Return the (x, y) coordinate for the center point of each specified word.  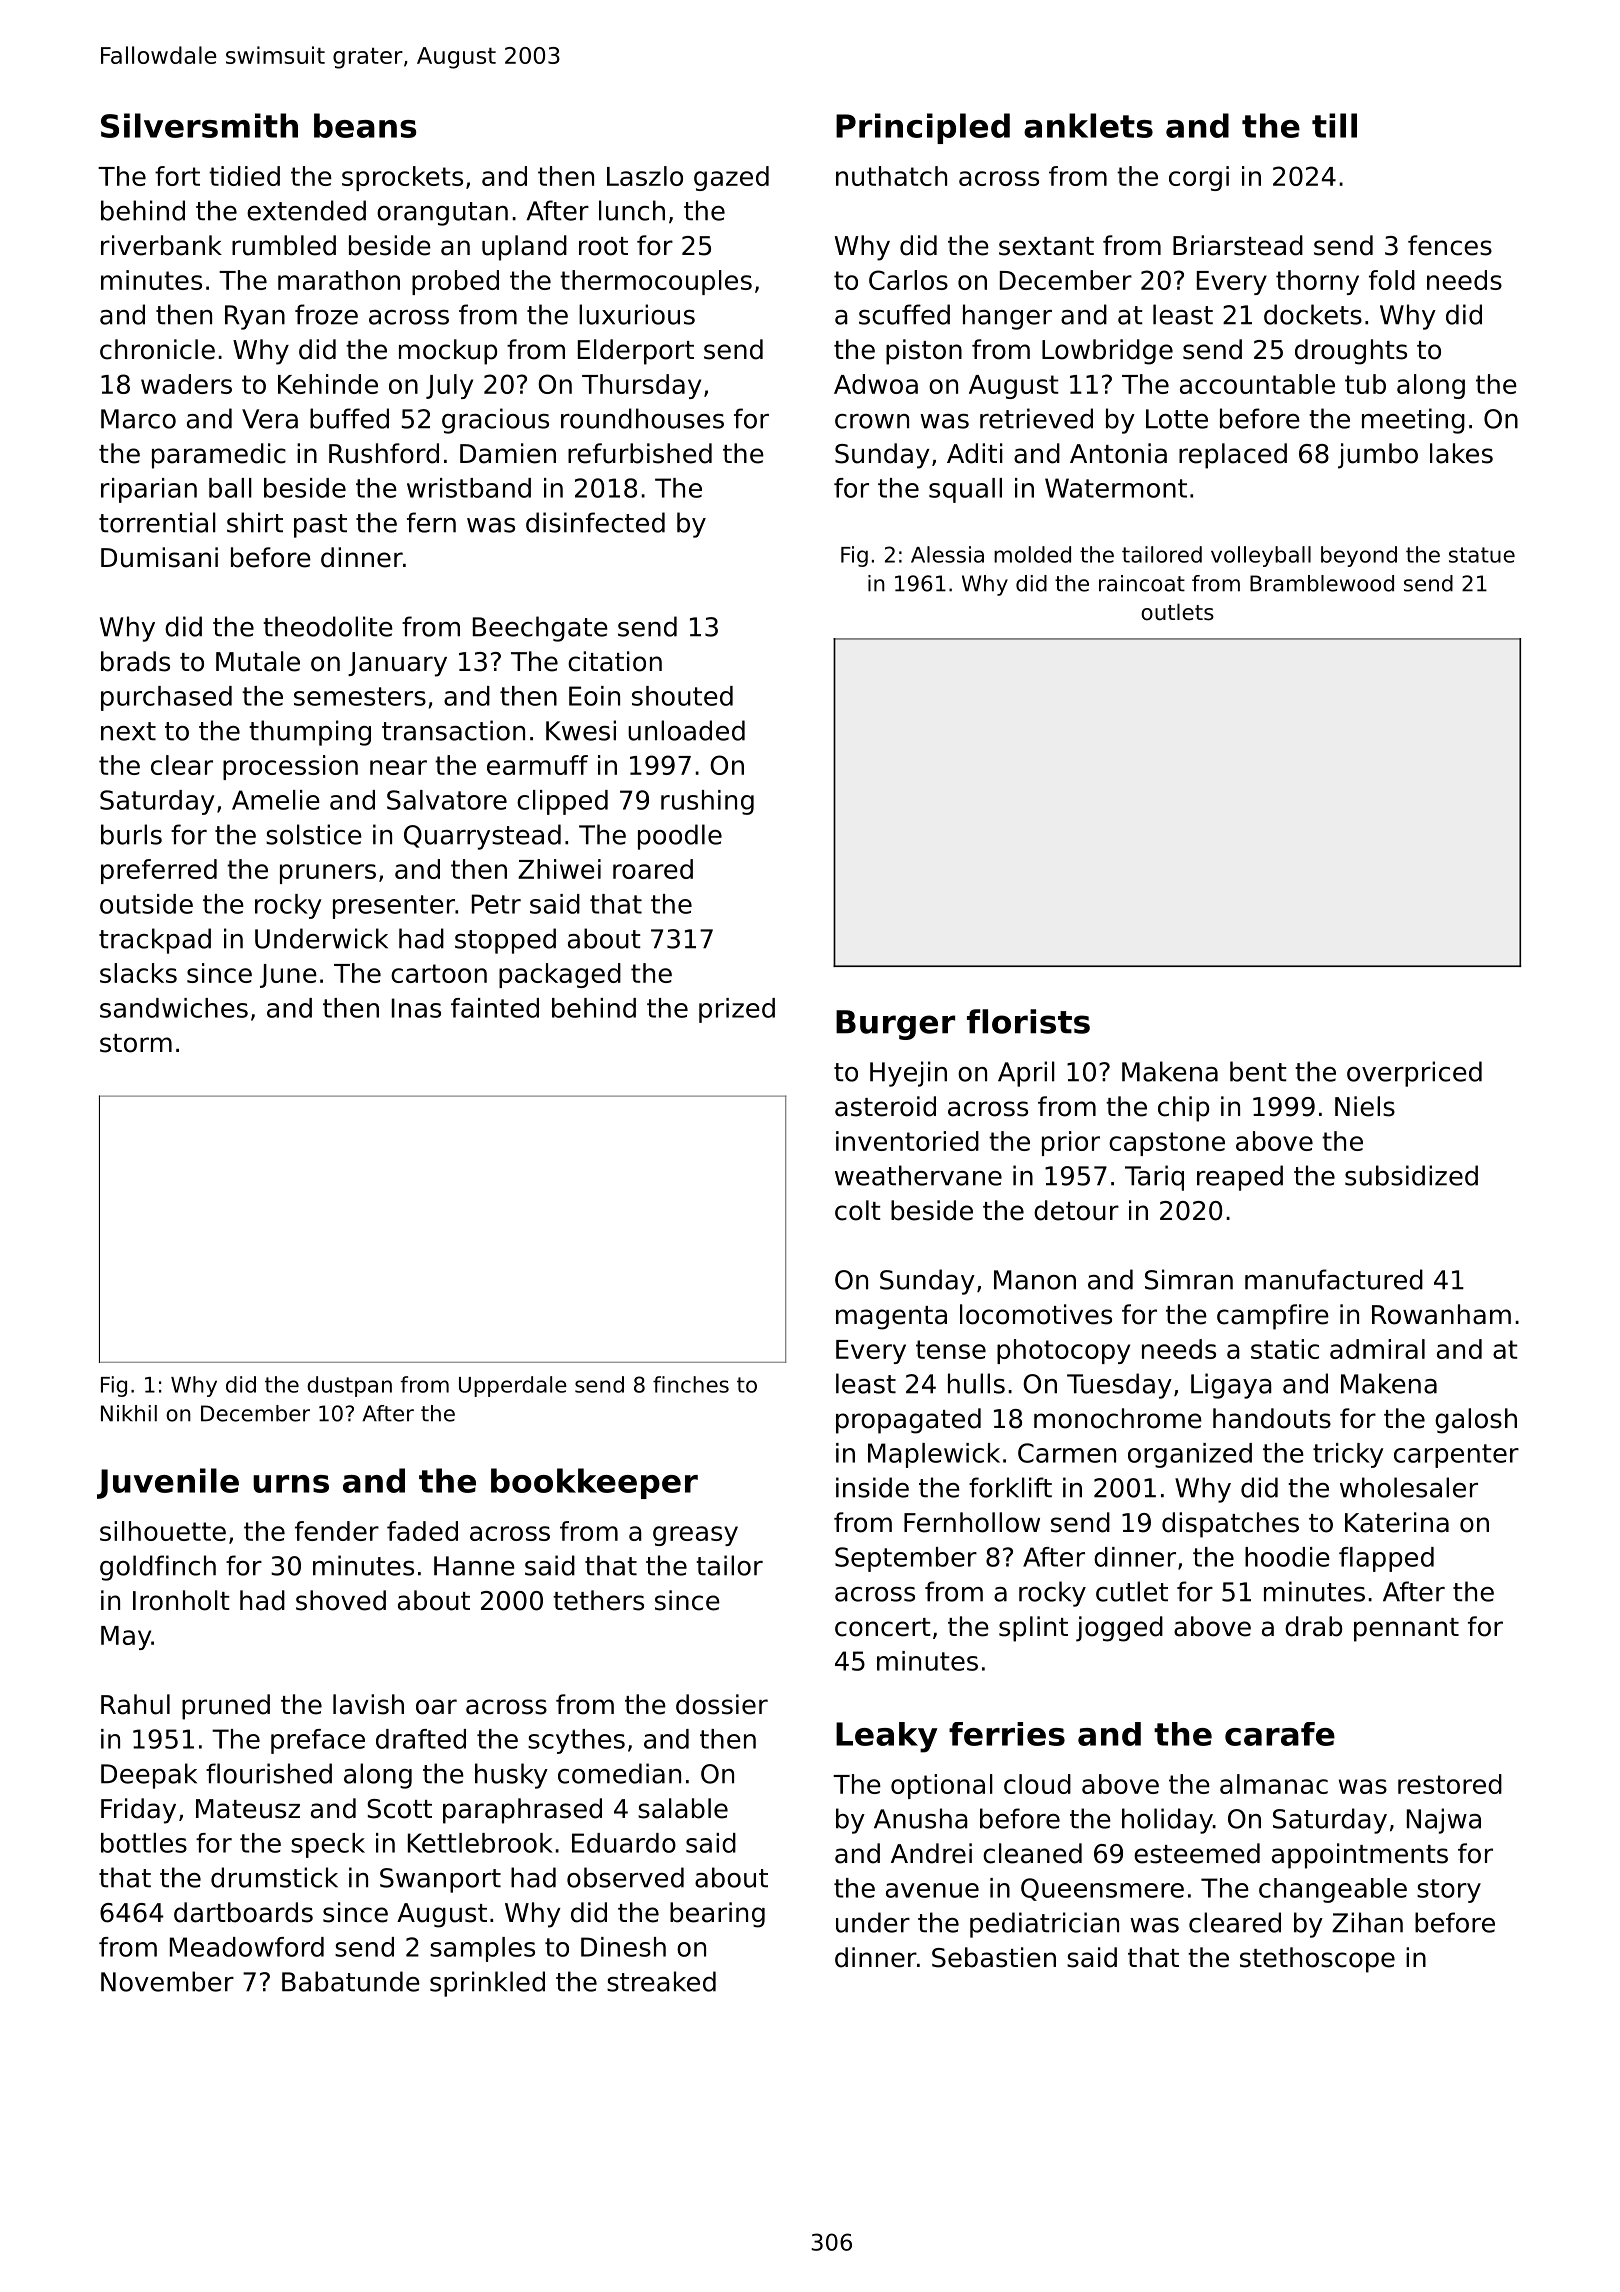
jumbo (1378, 456)
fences (1450, 245)
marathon (339, 280)
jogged (1119, 1629)
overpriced (1414, 1074)
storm (136, 1043)
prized (737, 1010)
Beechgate (540, 629)
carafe (1280, 1734)
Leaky (887, 1737)
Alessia (947, 554)
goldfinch (158, 1568)
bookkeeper (594, 1483)
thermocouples (656, 282)
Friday (138, 1811)
